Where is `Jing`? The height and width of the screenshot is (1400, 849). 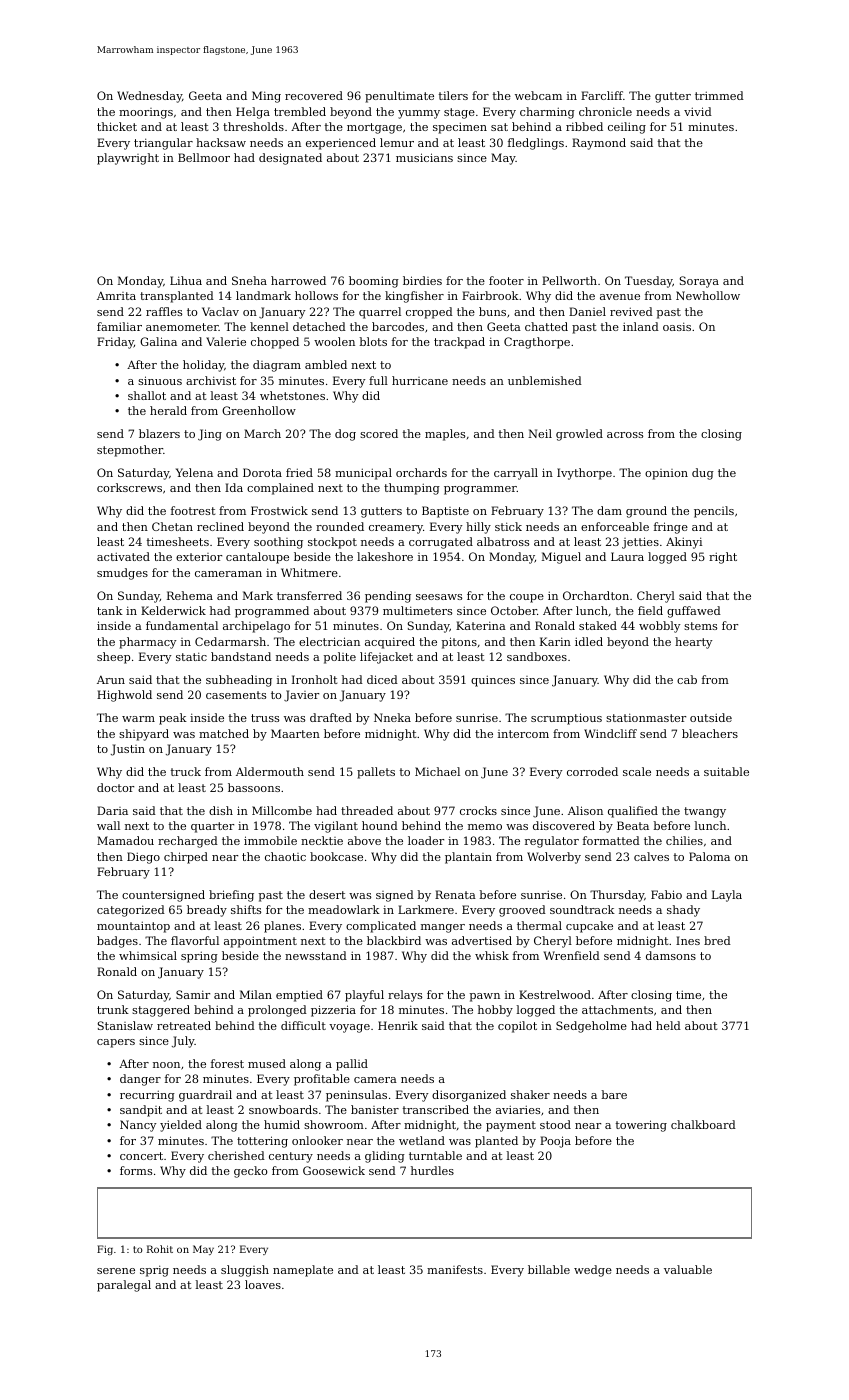 Jing is located at coordinates (210, 435).
